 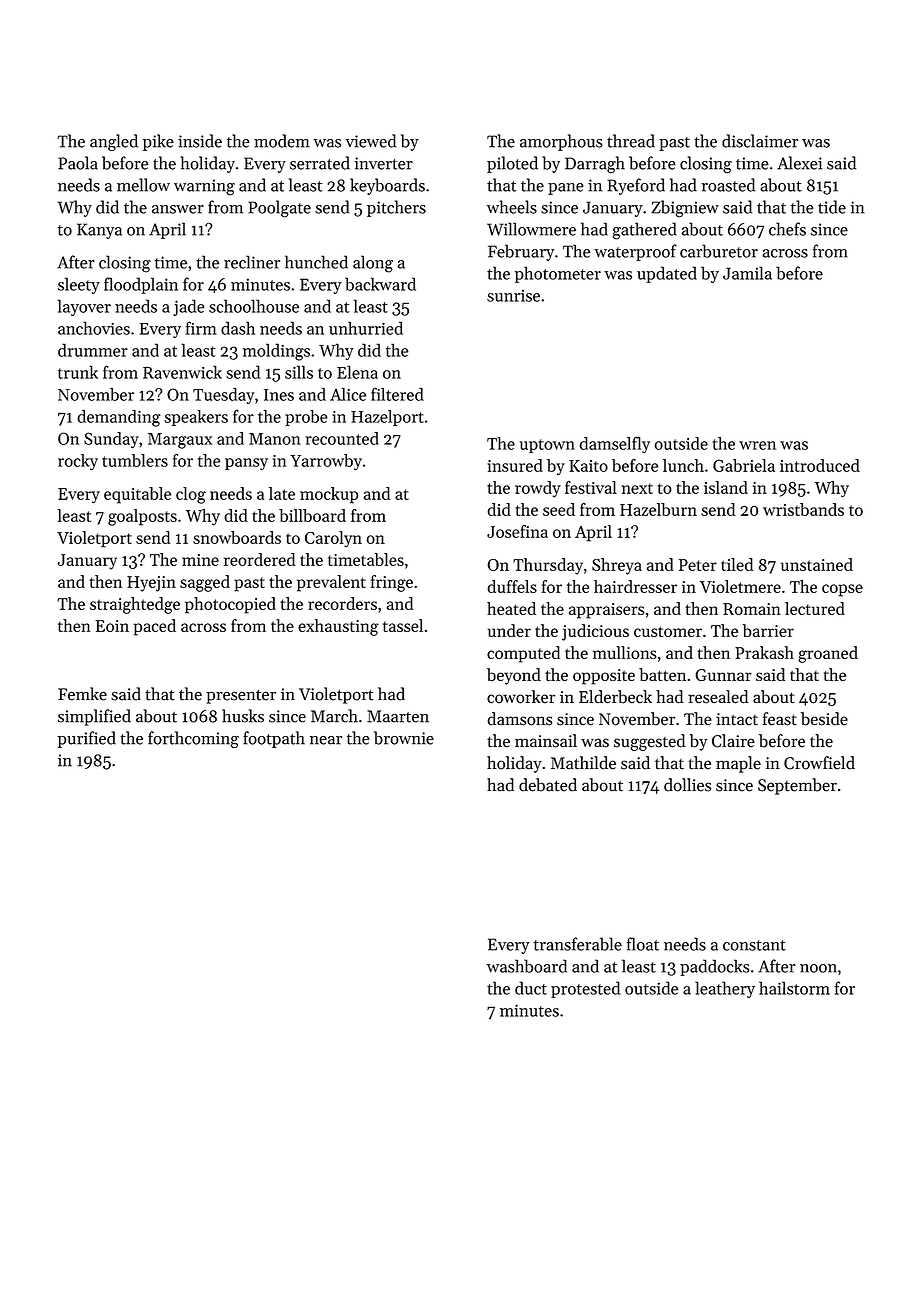 I want to click on clog, so click(x=191, y=495).
